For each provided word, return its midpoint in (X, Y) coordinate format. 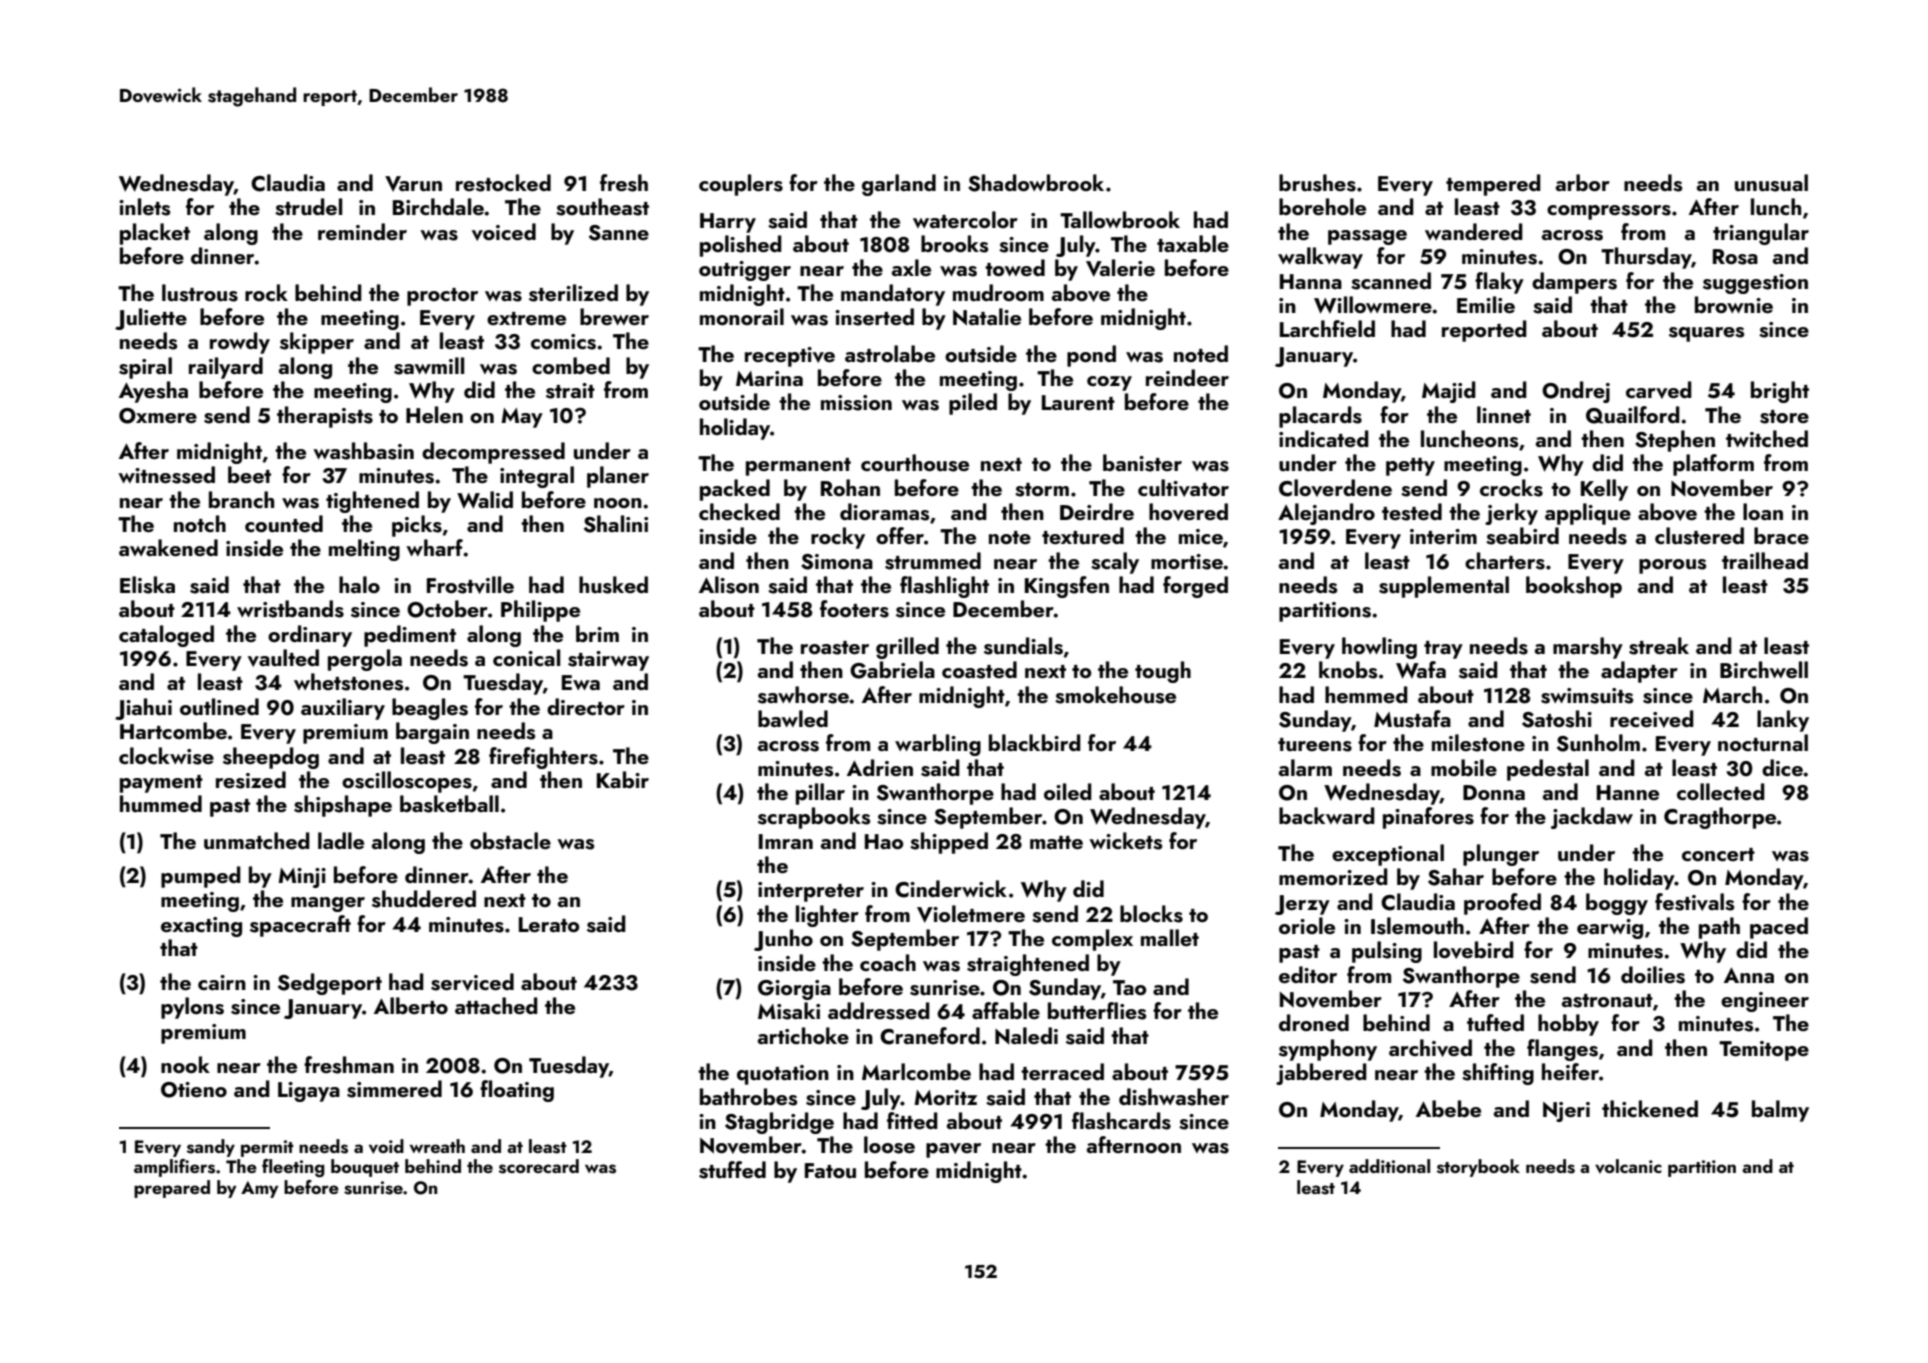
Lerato (549, 924)
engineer (1765, 1002)
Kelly (1604, 490)
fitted (912, 1120)
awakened (168, 547)
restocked (503, 183)
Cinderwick (951, 889)
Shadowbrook (1036, 183)
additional (1389, 1166)
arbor (1583, 182)
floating (517, 1091)
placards (1320, 417)
